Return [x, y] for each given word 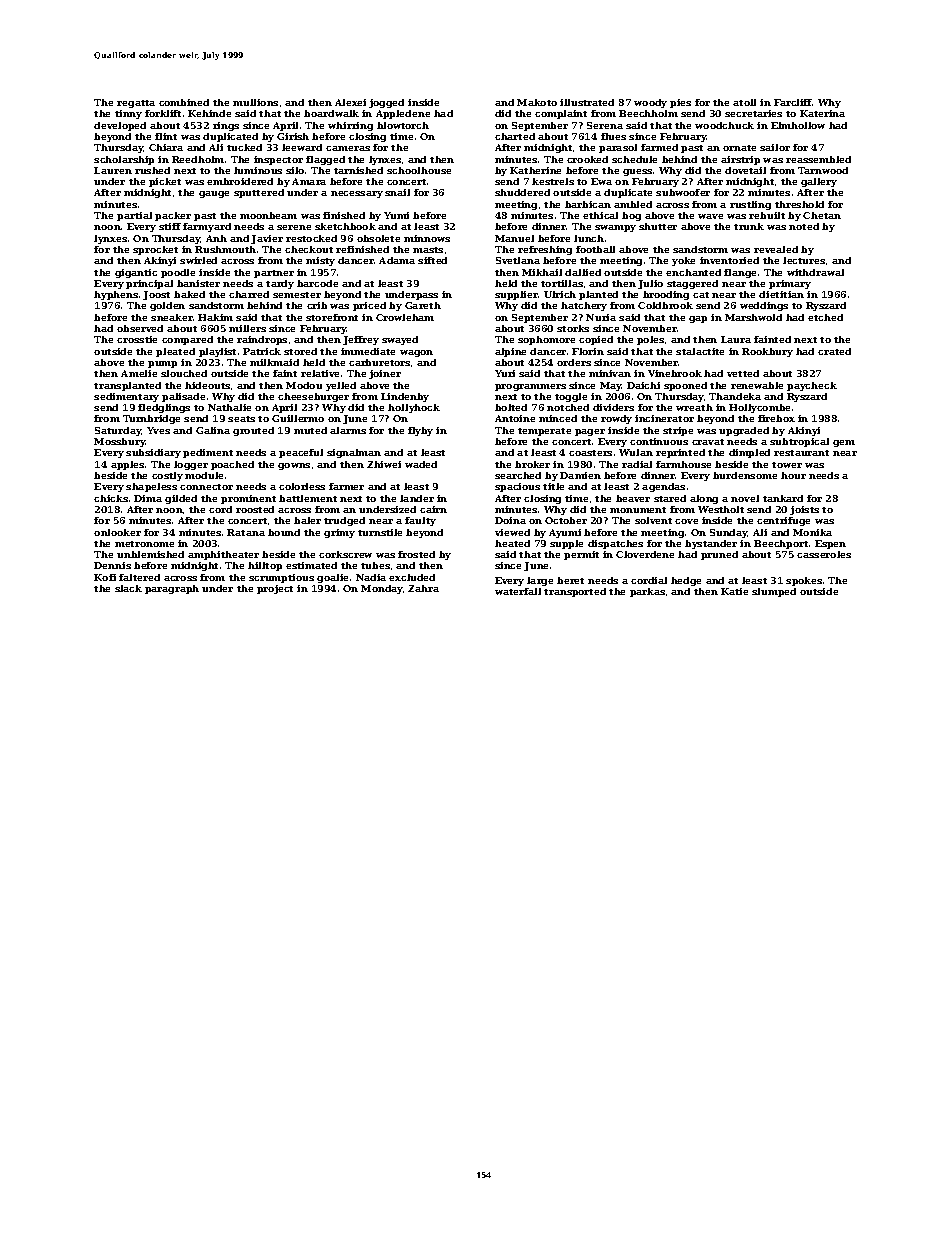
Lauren [113, 170]
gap [698, 319]
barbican [588, 204]
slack [128, 588]
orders [574, 362]
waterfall [518, 591]
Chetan [822, 215]
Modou [304, 385]
